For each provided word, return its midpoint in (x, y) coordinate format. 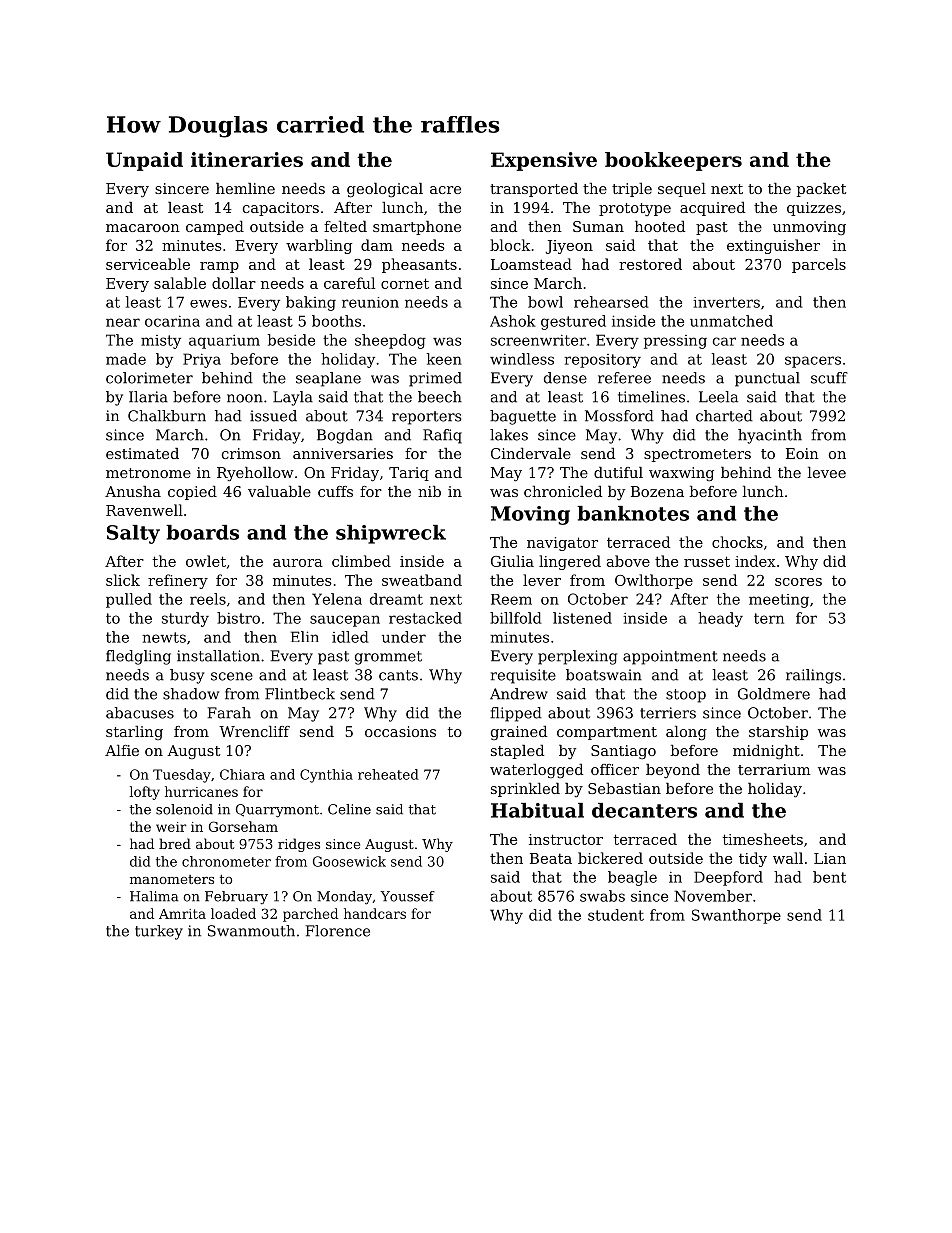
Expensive (544, 161)
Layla (293, 398)
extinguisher (773, 246)
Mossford (619, 416)
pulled (129, 600)
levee (826, 472)
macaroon (143, 228)
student (616, 915)
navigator (562, 544)
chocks (737, 542)
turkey (159, 932)
